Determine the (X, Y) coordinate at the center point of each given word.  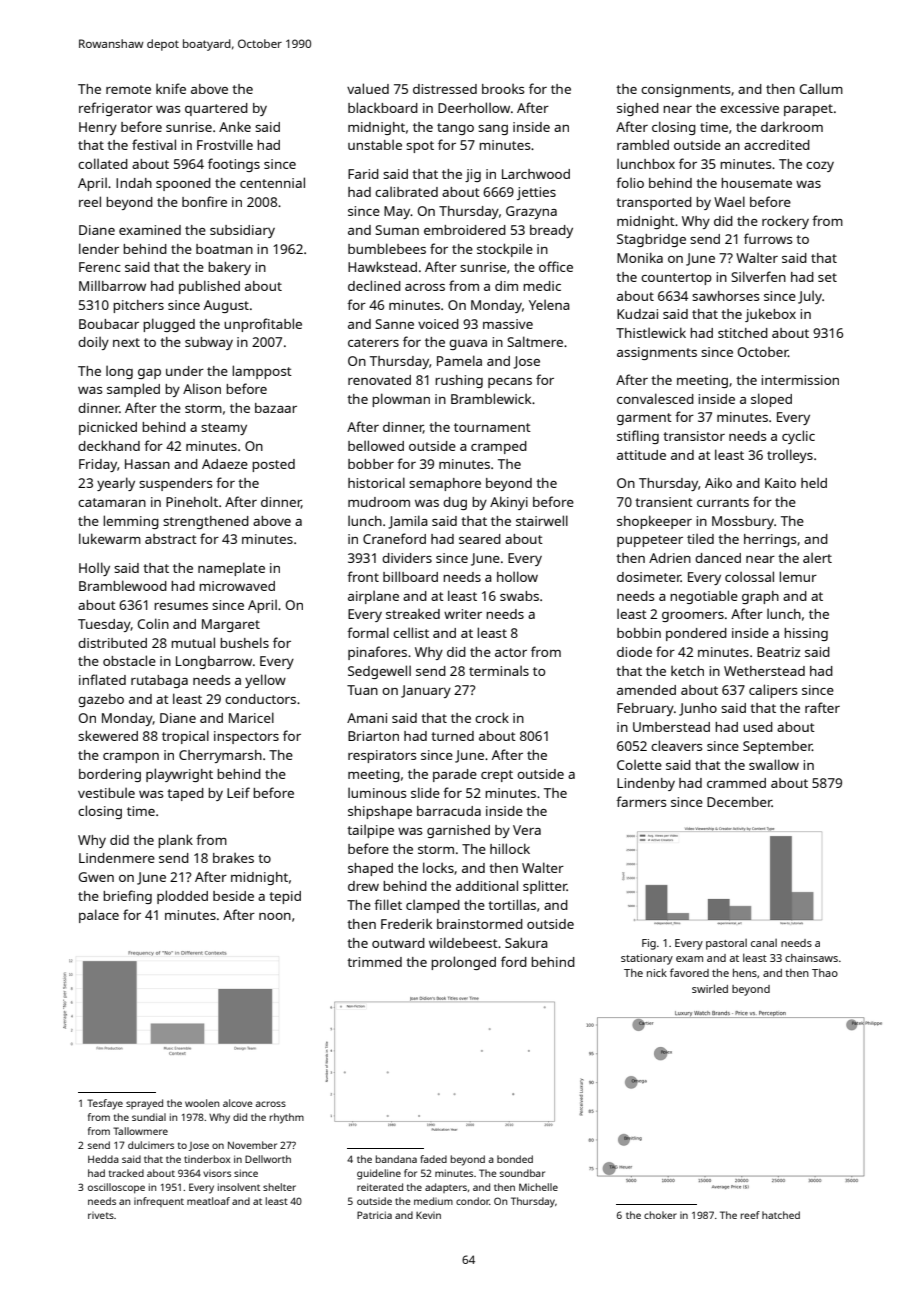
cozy (820, 166)
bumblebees (387, 248)
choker (660, 1215)
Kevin (428, 1215)
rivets (101, 1215)
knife (171, 88)
